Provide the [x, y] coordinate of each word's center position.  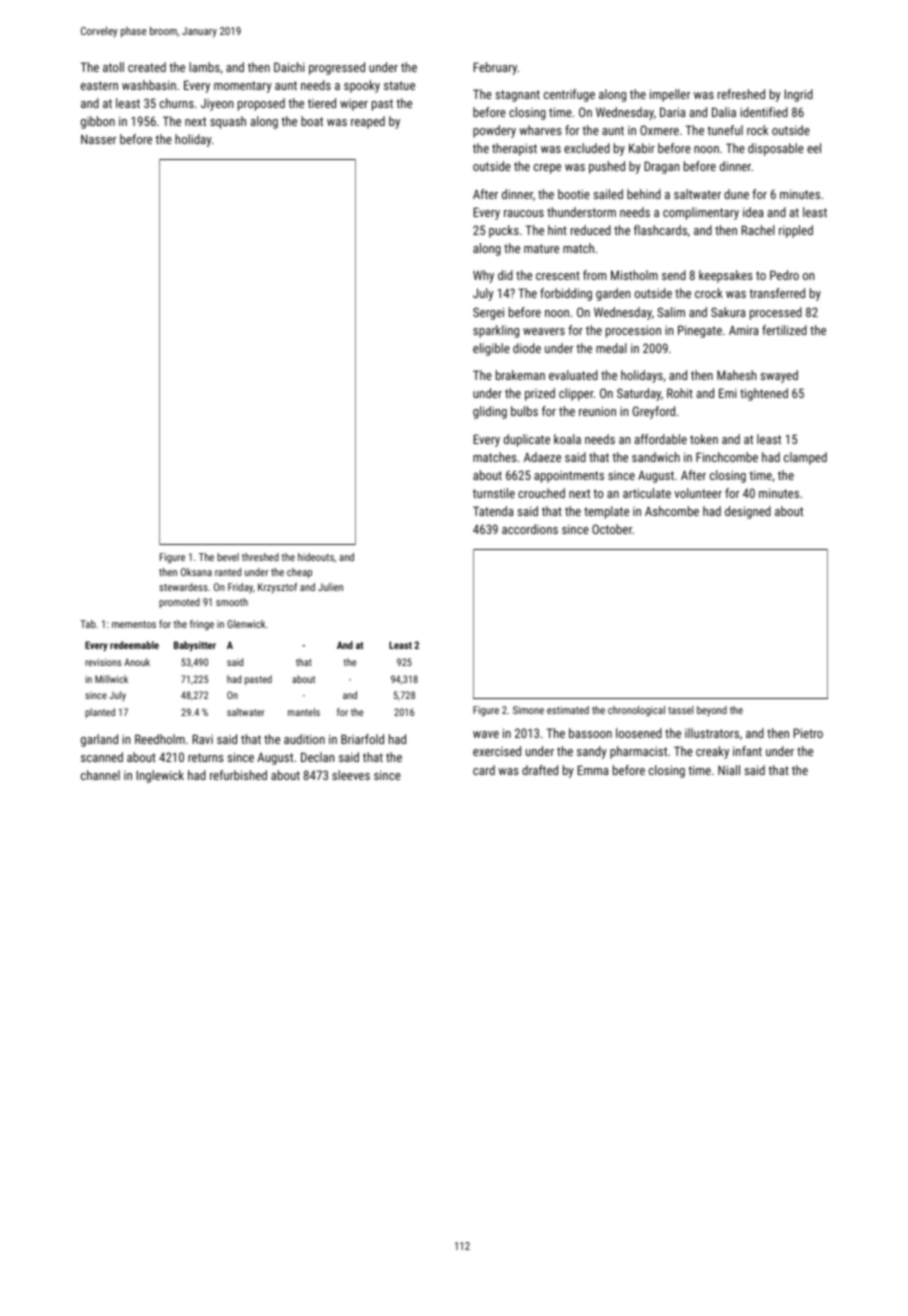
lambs [204, 67]
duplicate [527, 440]
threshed [260, 557]
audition [304, 739]
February [495, 68]
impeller [670, 95]
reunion [597, 411]
